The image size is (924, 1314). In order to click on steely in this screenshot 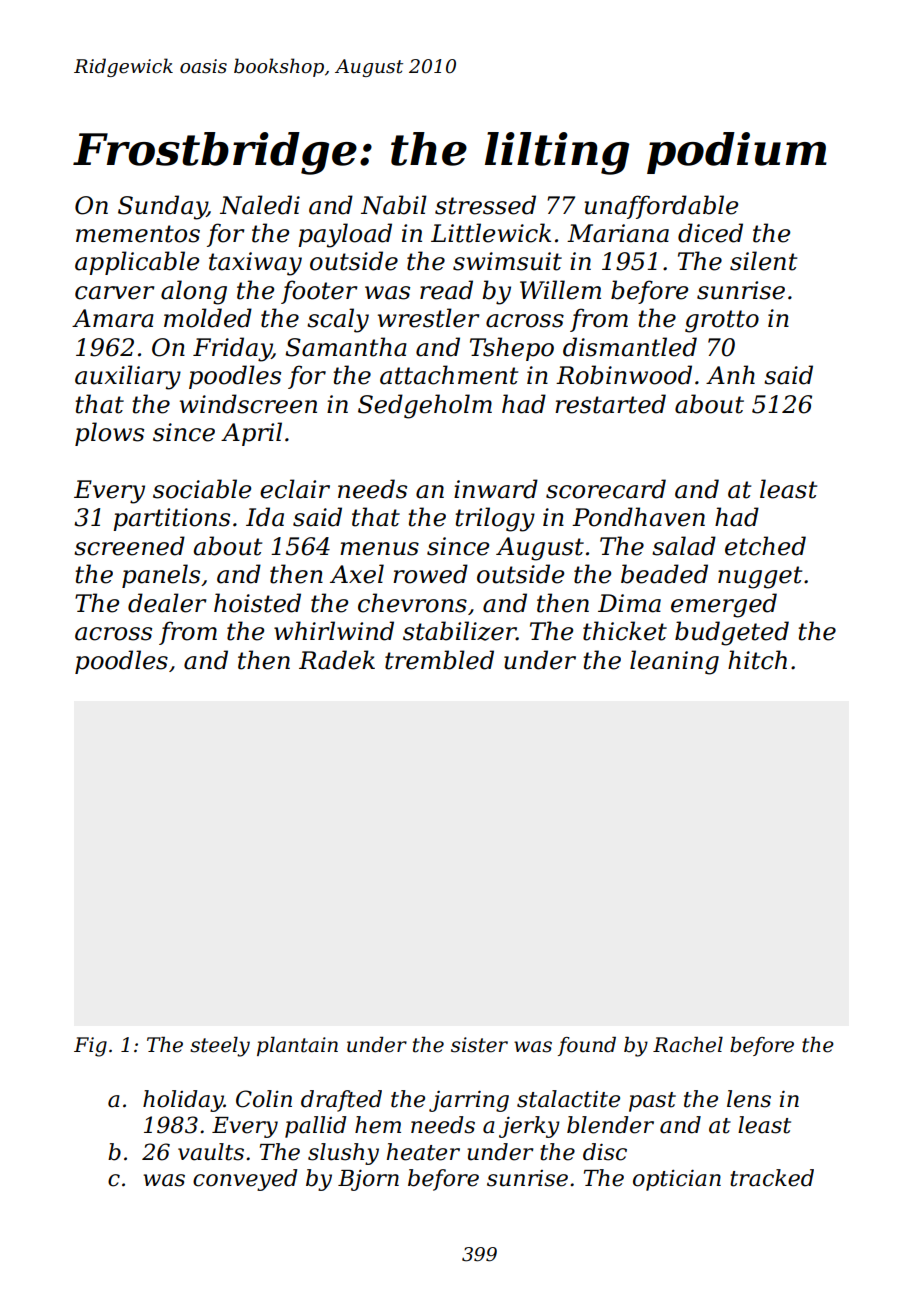, I will do `click(220, 1047)`.
